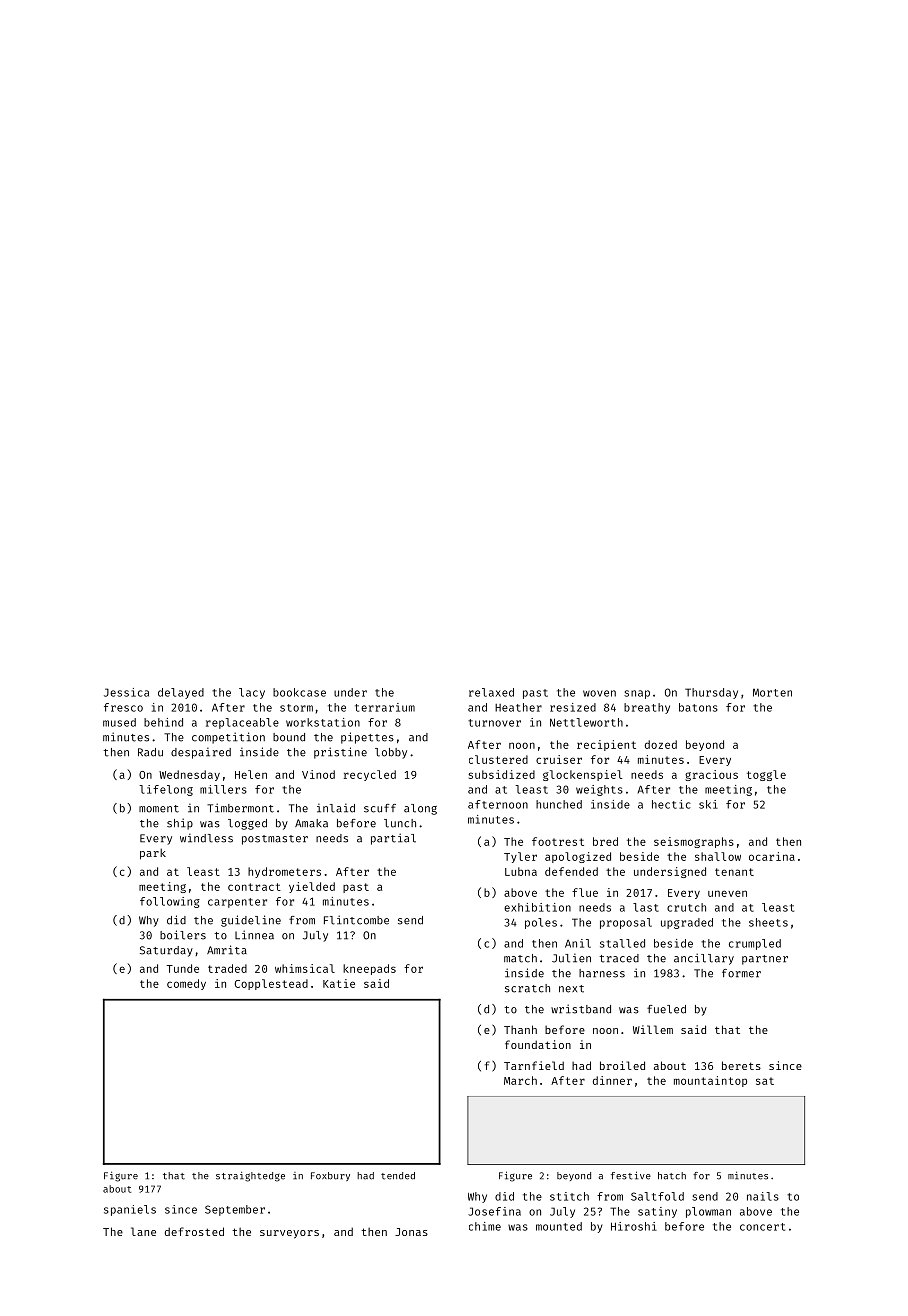  Describe the element at coordinates (119, 722) in the document. I see `mused` at that location.
